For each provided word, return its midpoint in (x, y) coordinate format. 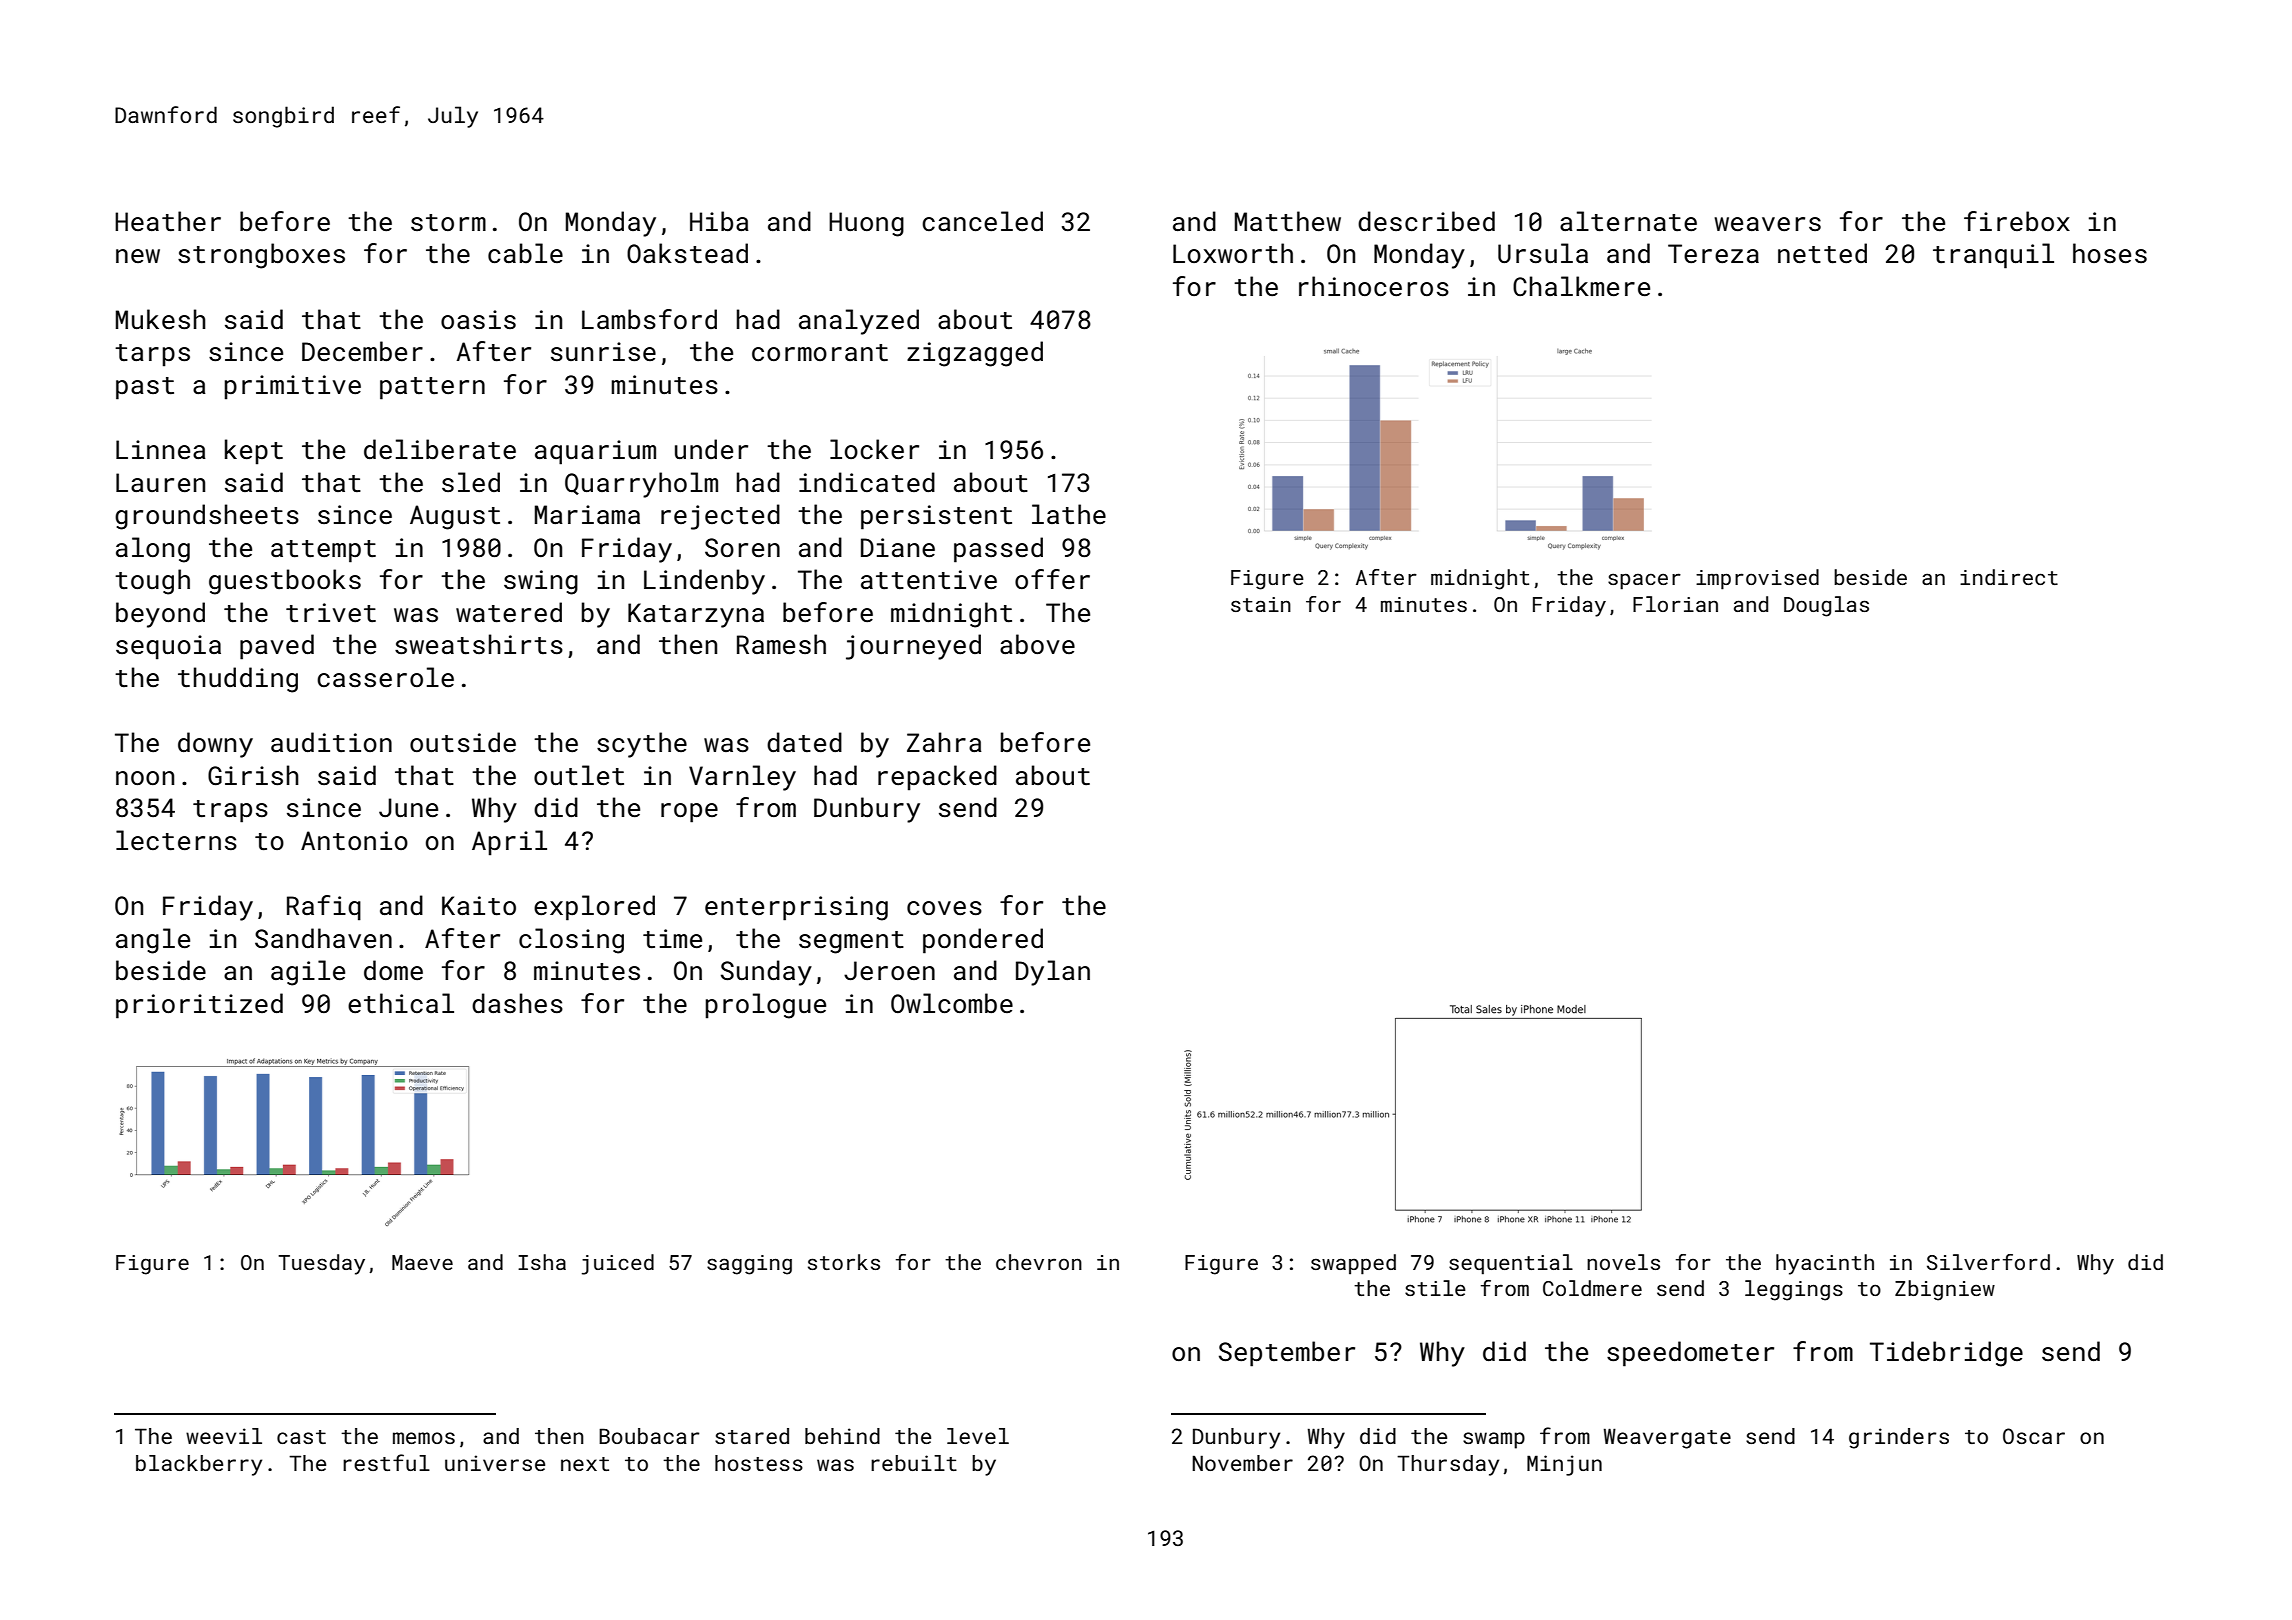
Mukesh (161, 319)
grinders (1899, 1438)
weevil (224, 1436)
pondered (983, 941)
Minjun (1564, 1465)
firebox (2017, 221)
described (1426, 221)
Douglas (1826, 606)
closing (571, 941)
